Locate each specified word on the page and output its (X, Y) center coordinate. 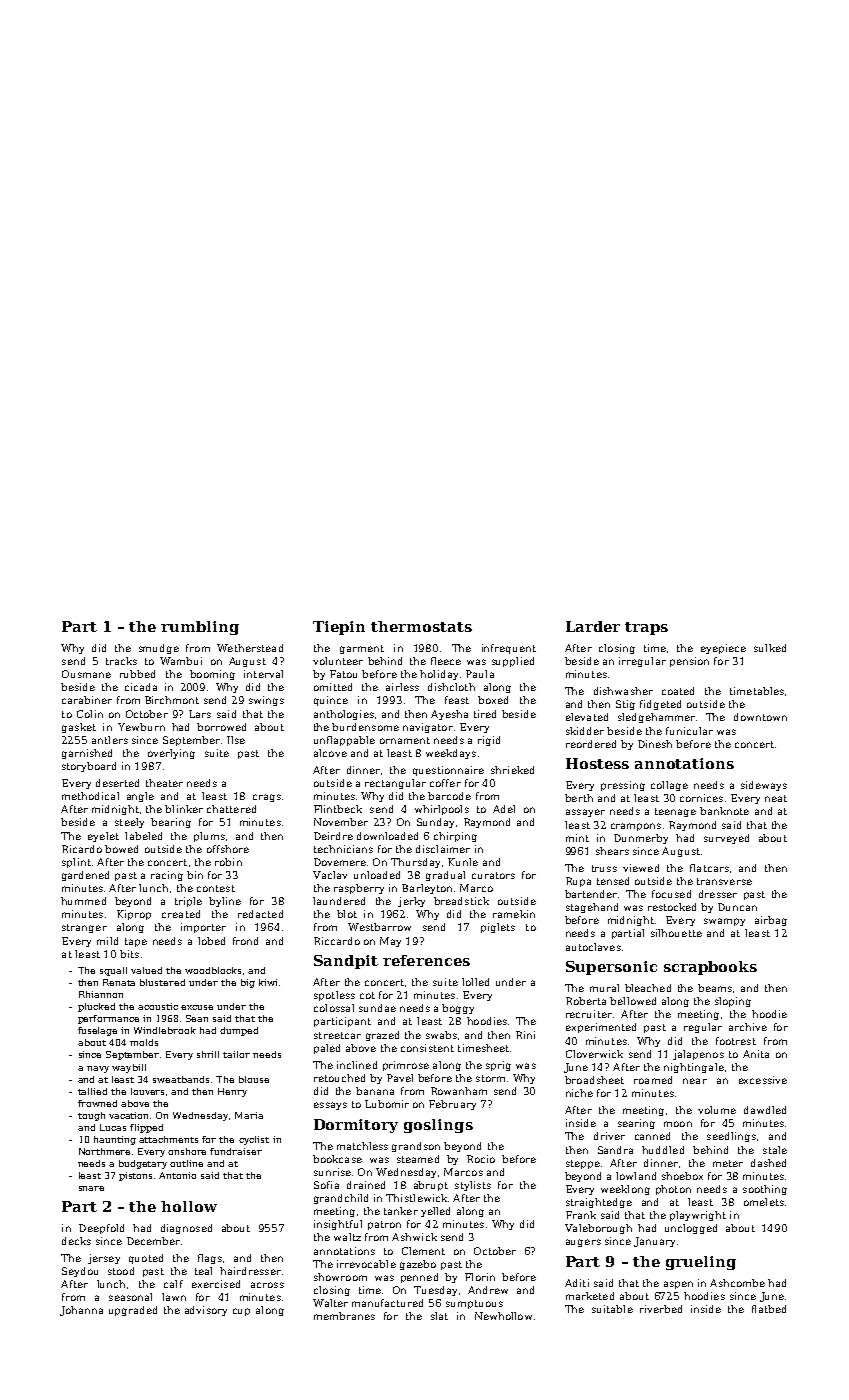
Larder (593, 626)
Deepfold (101, 1229)
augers (583, 1243)
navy (98, 1069)
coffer (445, 783)
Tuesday (435, 1291)
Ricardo (82, 849)
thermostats (421, 626)
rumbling (200, 628)
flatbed (769, 1309)
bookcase (337, 1159)
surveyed (726, 839)
